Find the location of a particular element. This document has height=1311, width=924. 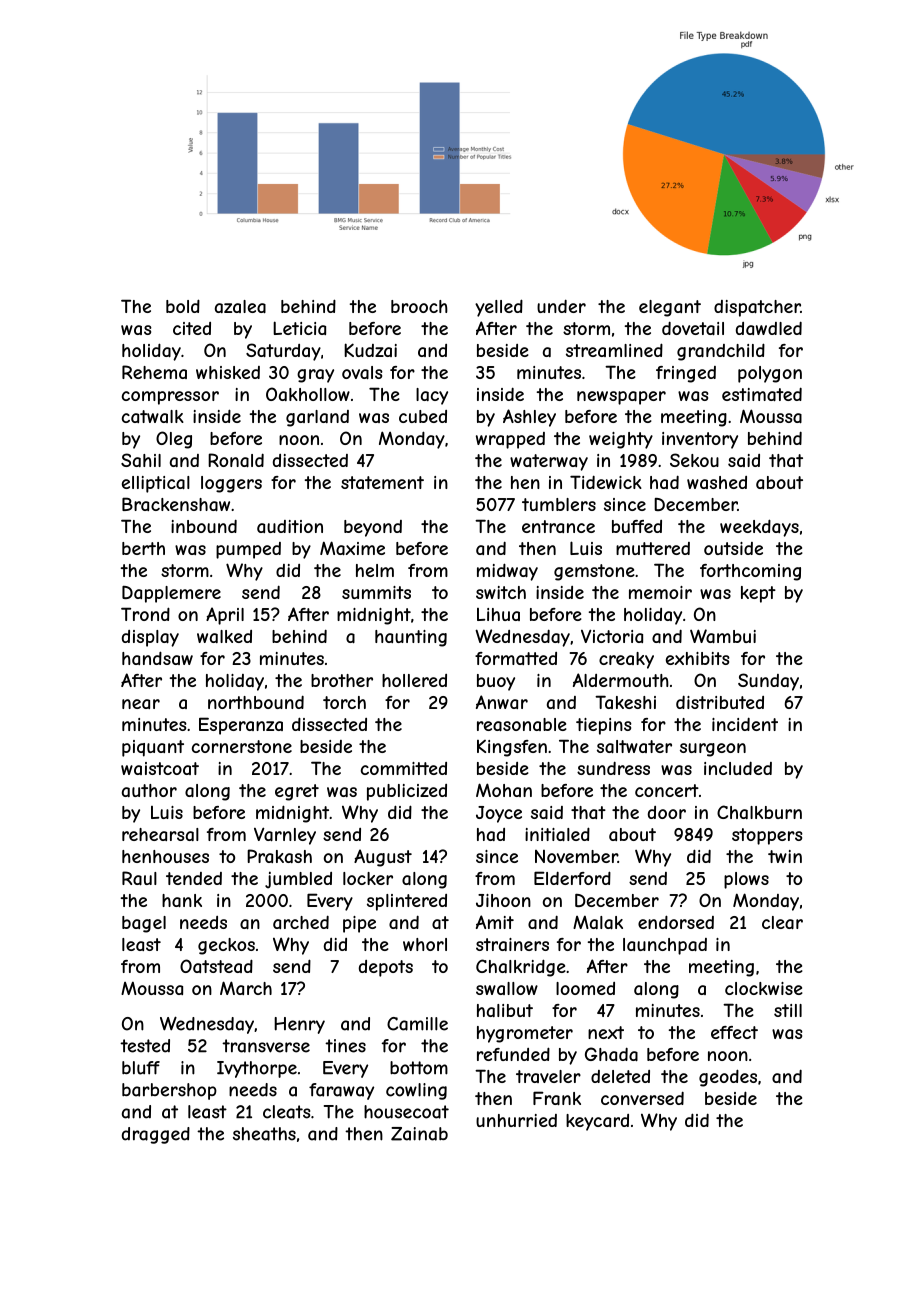

dragged is located at coordinates (156, 1135).
